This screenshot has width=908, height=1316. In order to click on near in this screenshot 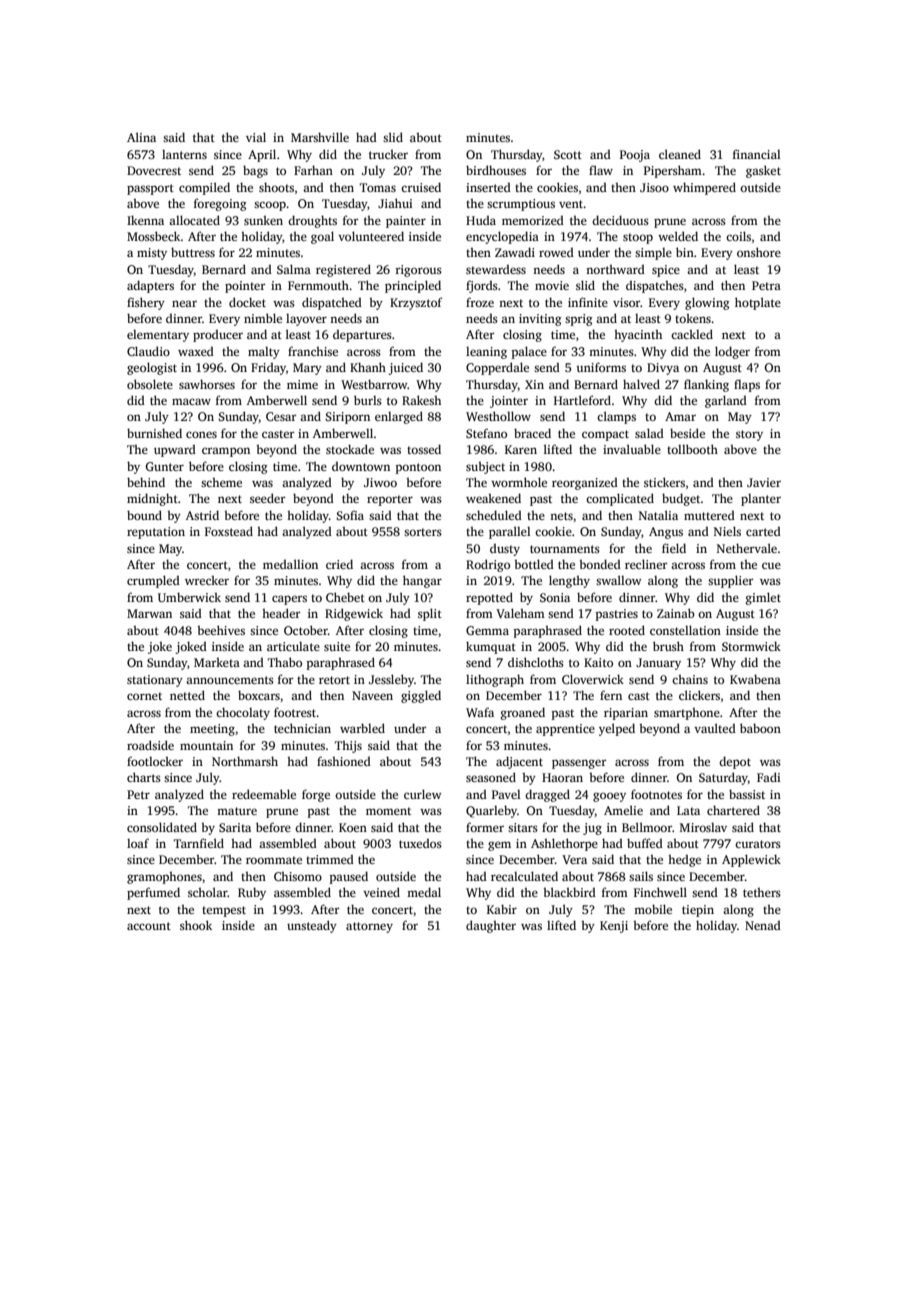, I will do `click(184, 303)`.
